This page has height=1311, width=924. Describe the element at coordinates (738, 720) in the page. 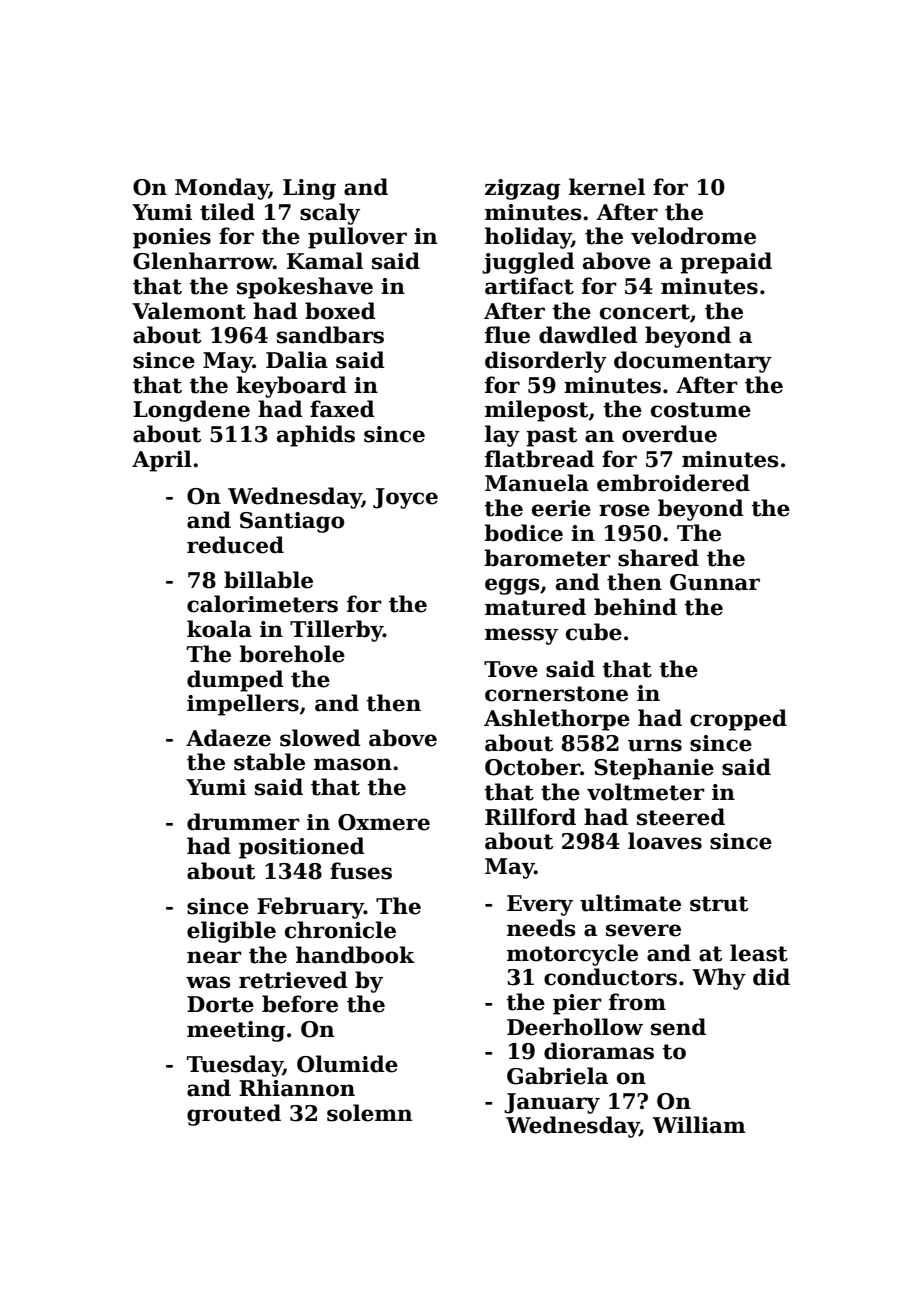

I see `cropped` at that location.
